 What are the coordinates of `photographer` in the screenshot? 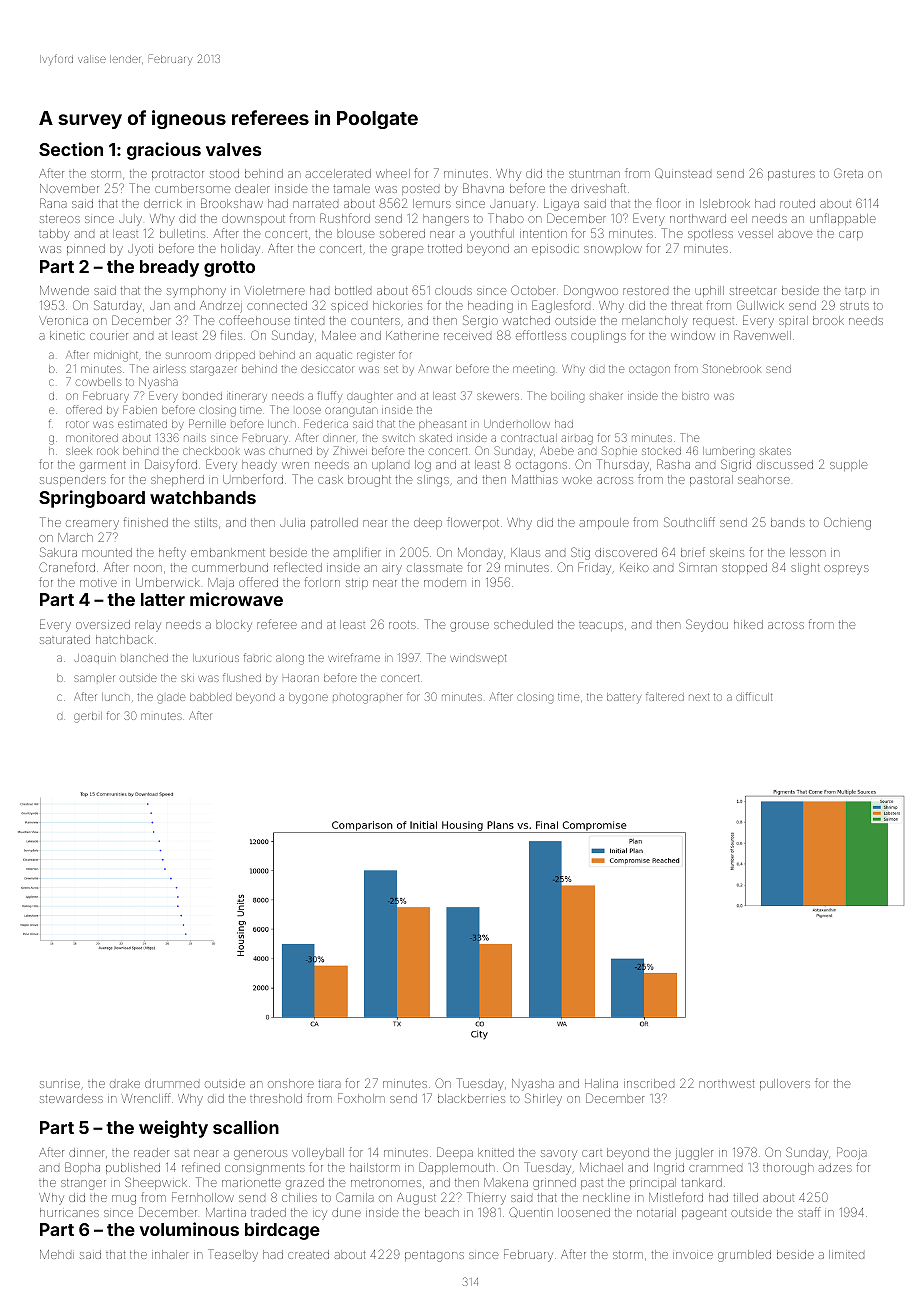 It's located at (367, 698).
